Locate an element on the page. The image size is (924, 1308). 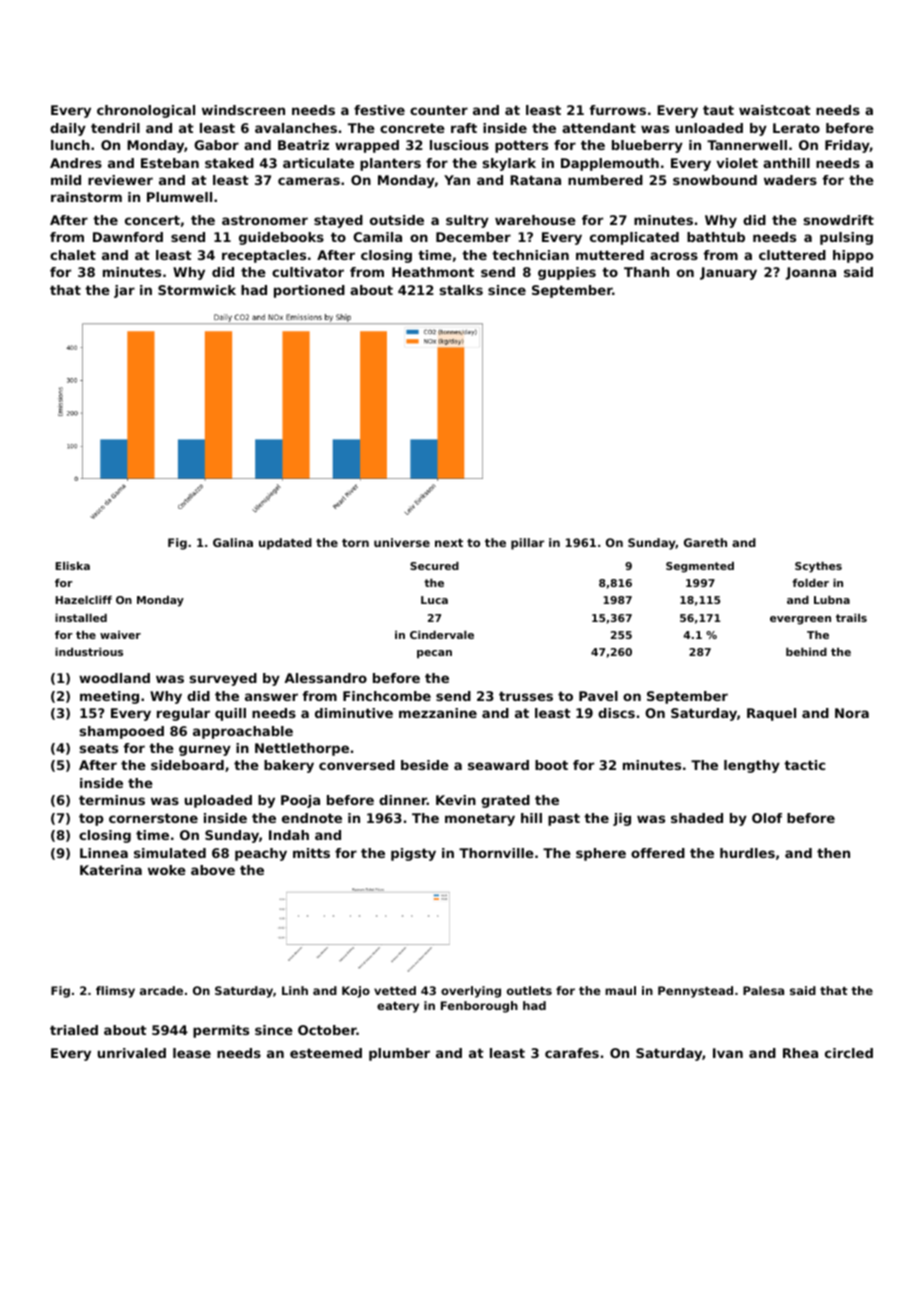
flimsy is located at coordinates (115, 992).
